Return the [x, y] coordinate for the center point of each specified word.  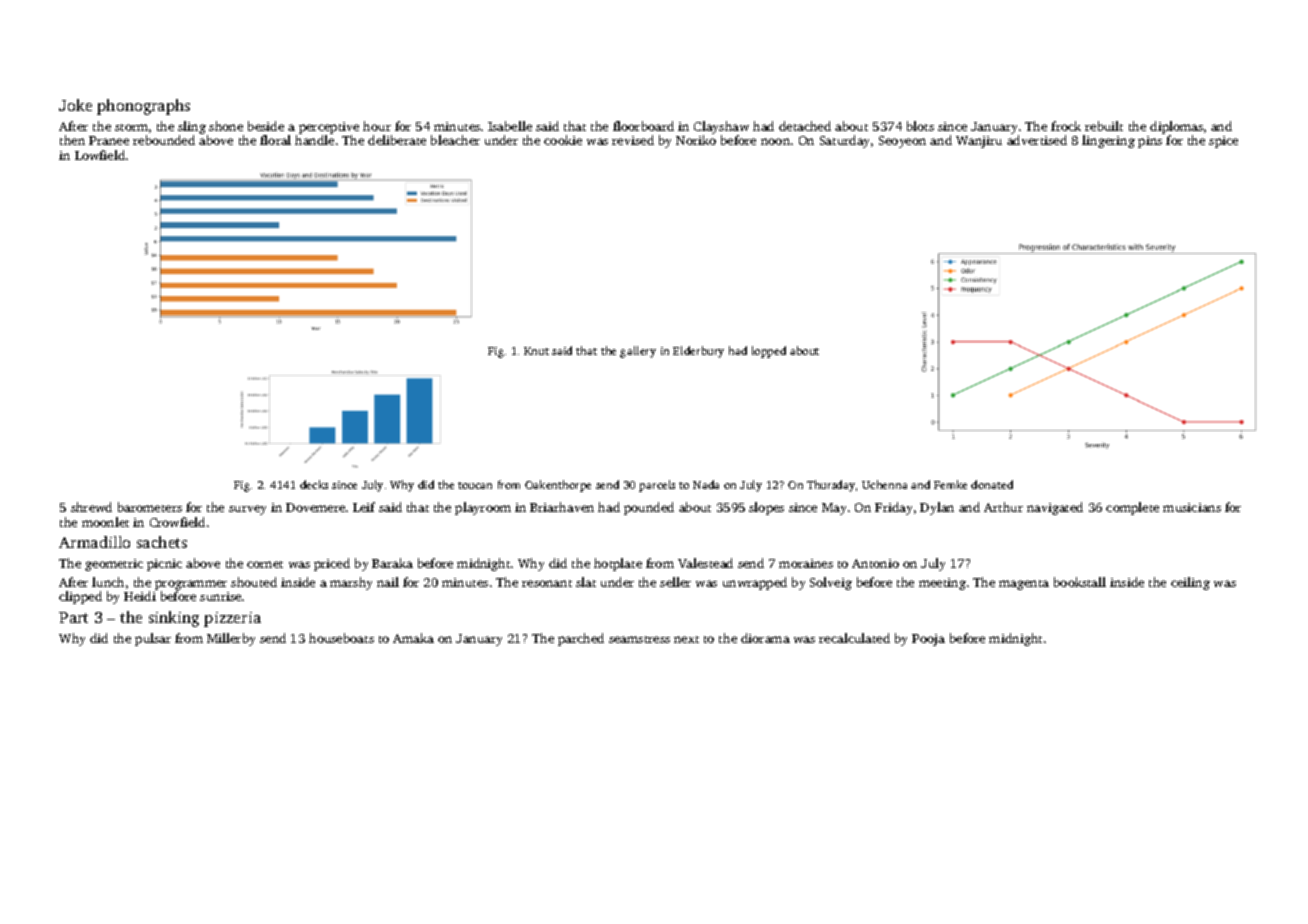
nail [388, 582]
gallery [638, 352]
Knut [536, 351]
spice [1223, 142]
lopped [769, 352]
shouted [254, 582]
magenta [1024, 585]
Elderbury [698, 352]
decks [314, 484]
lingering [1108, 141]
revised [633, 140]
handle [314, 140]
